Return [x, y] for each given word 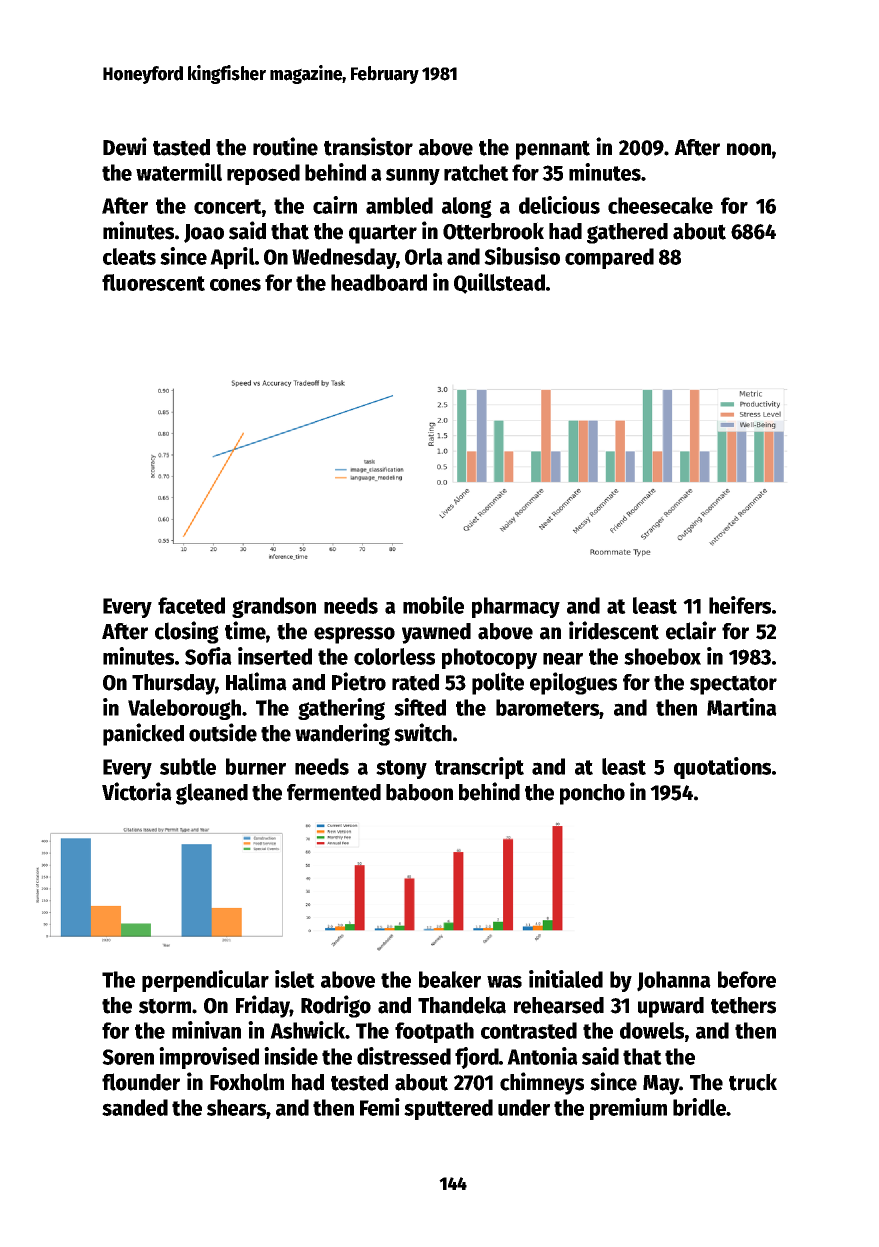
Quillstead [499, 283]
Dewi [125, 146]
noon [749, 149]
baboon [419, 792]
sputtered [448, 1109]
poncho [592, 794]
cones [235, 284]
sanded [135, 1107]
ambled [399, 205]
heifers [740, 605]
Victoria [137, 791]
